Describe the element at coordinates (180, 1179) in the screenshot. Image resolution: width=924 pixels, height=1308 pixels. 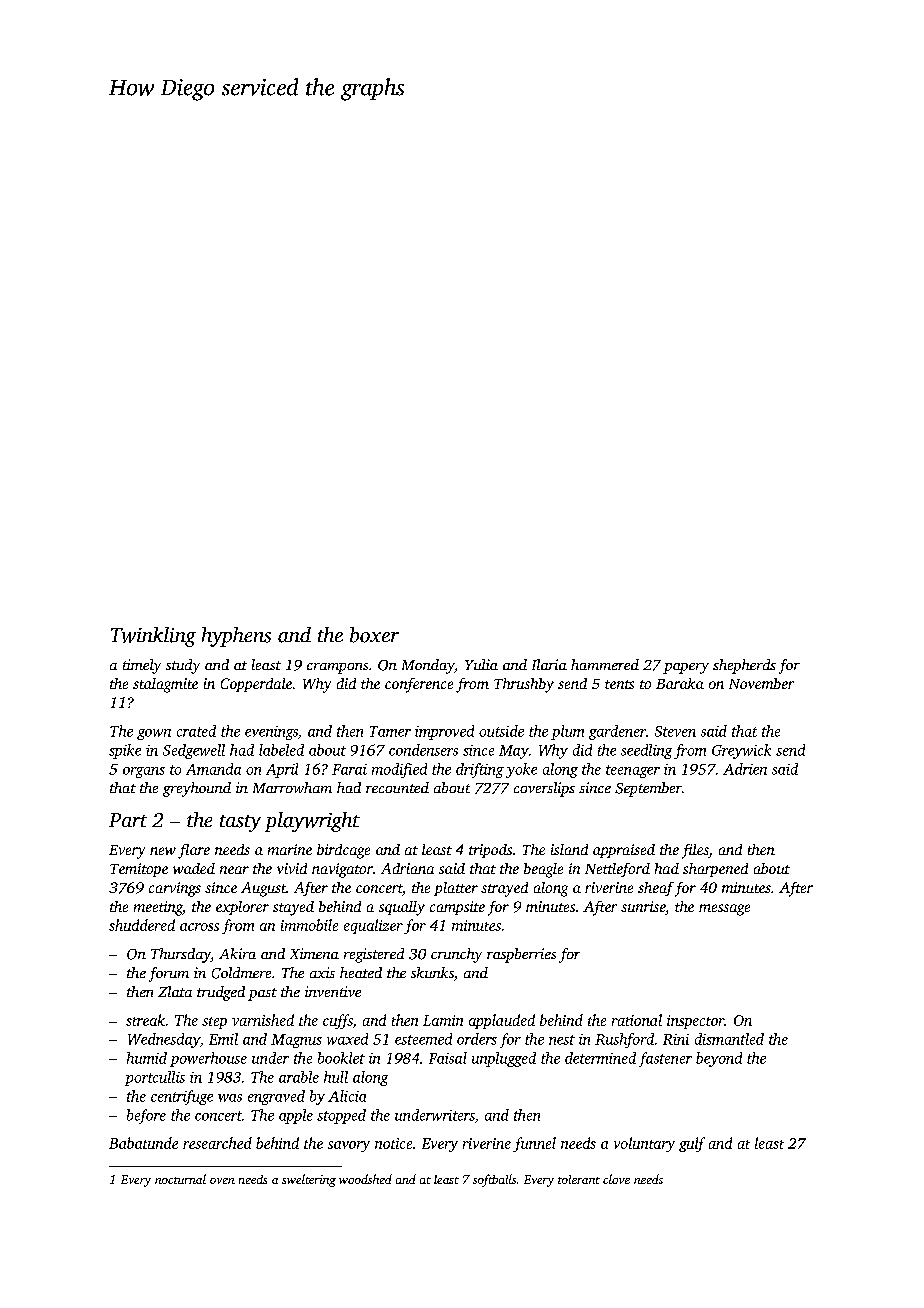
I see `nocturnal` at that location.
